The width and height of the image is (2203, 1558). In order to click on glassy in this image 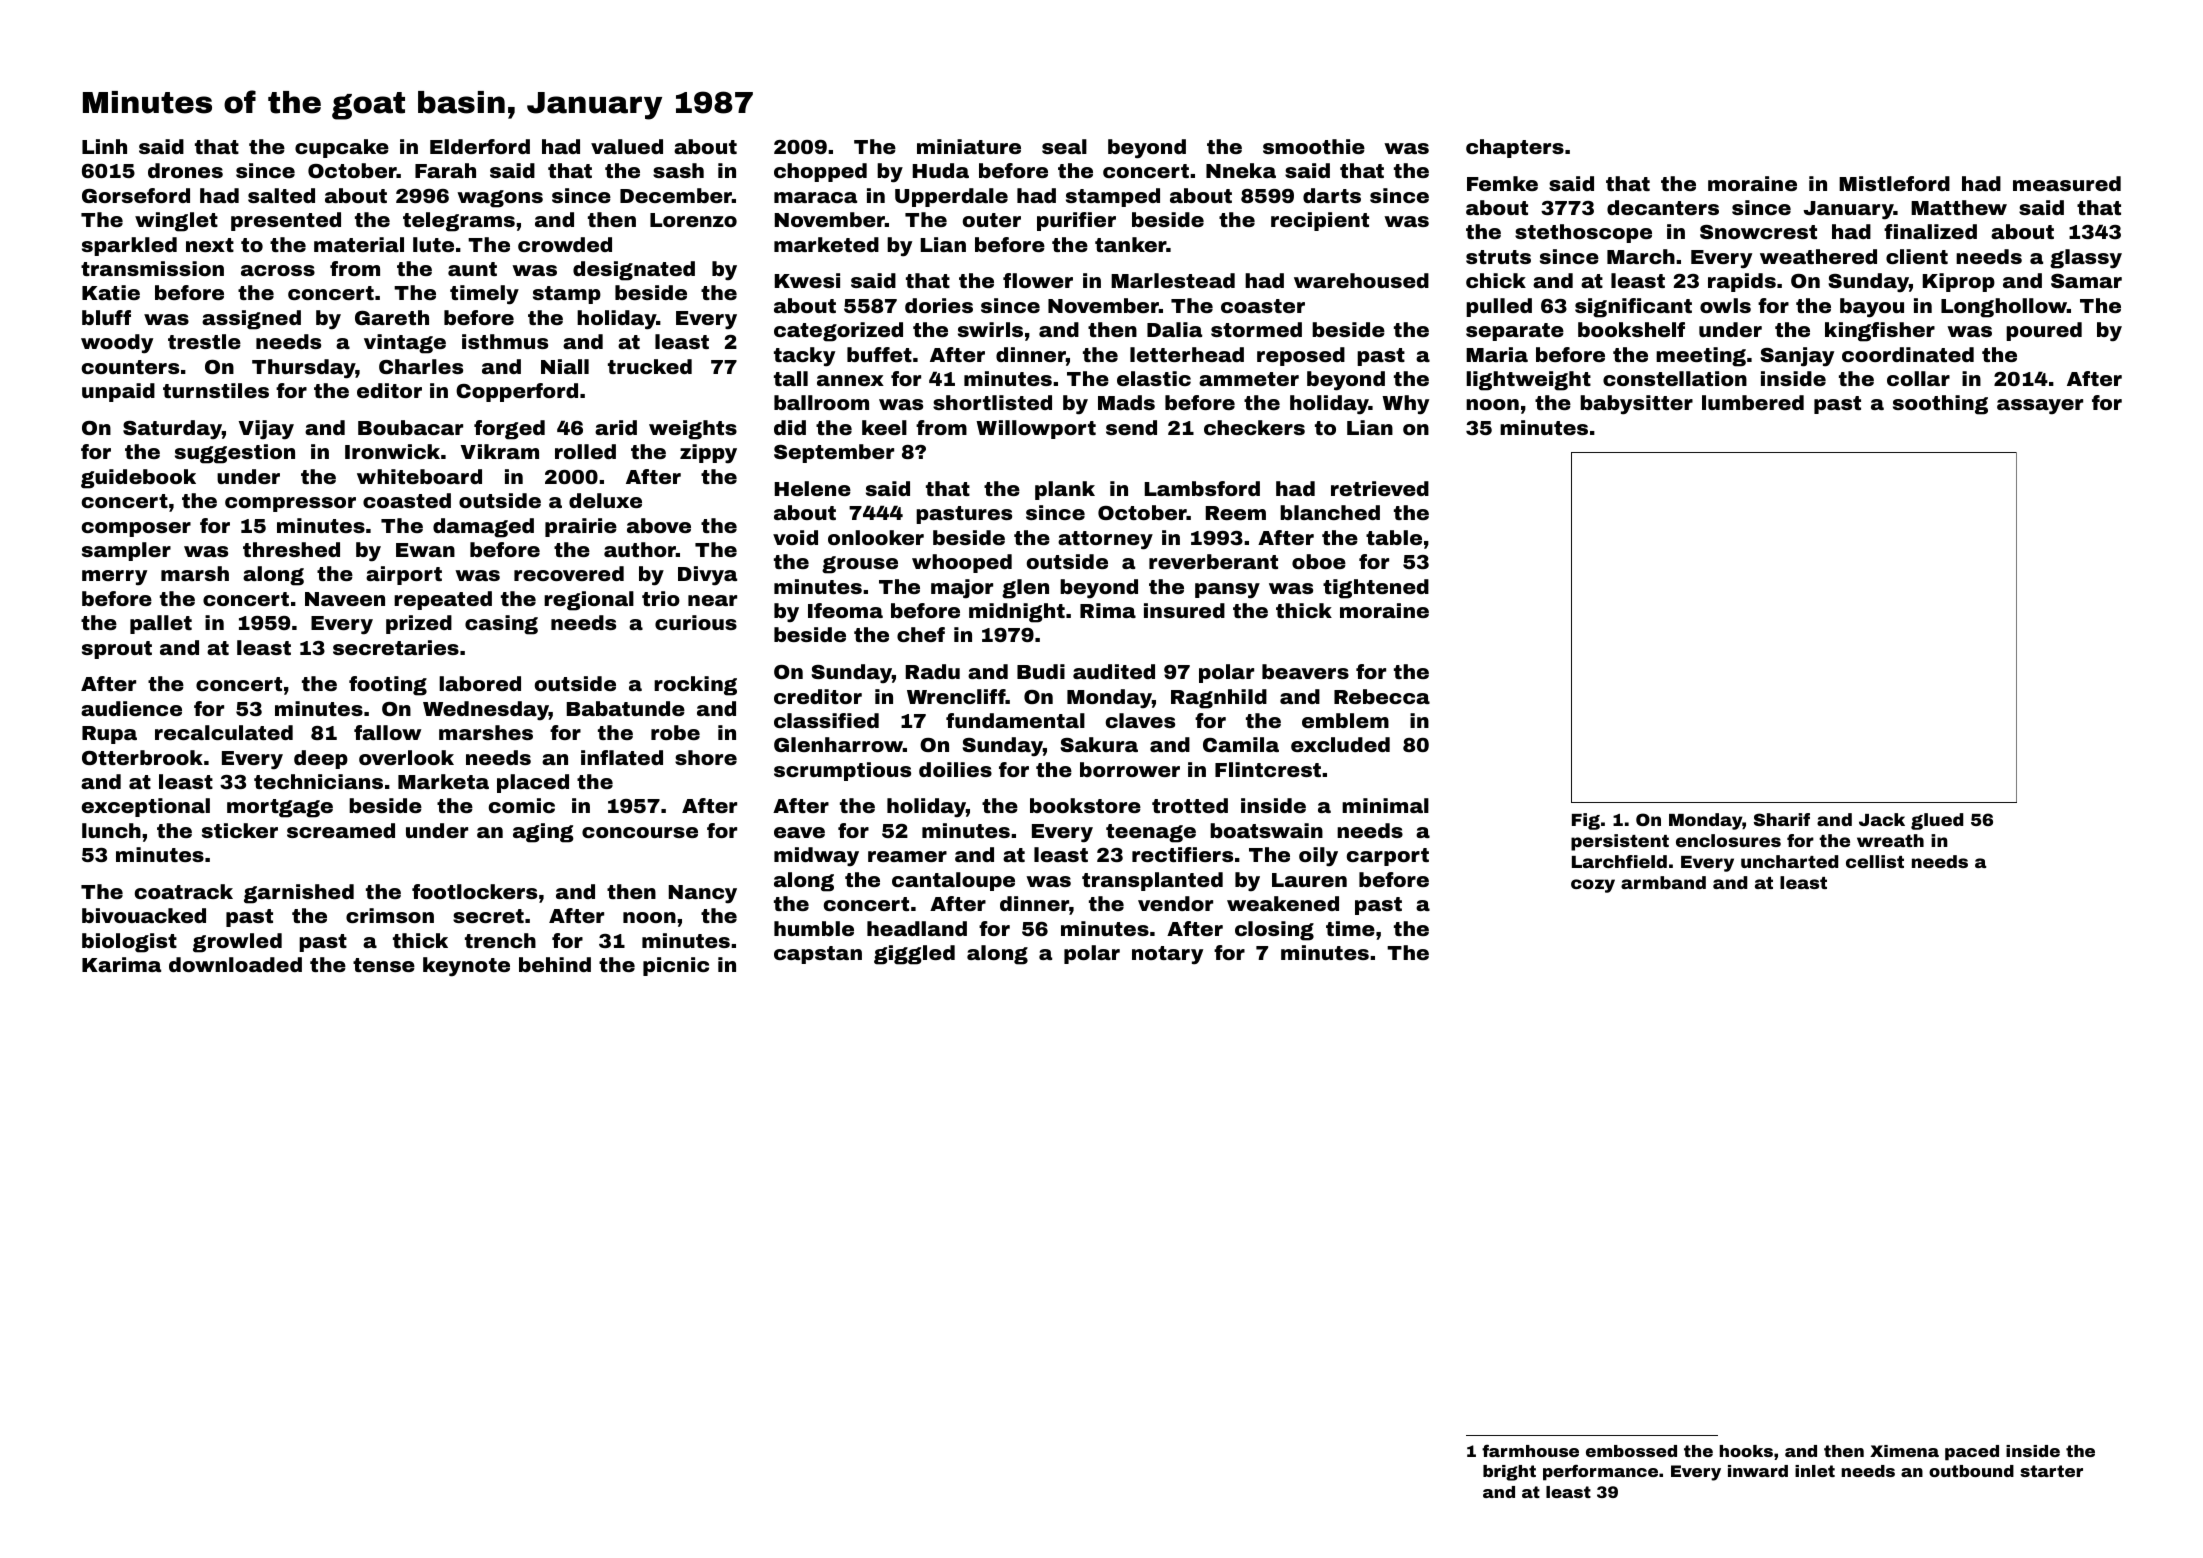, I will do `click(2086, 259)`.
